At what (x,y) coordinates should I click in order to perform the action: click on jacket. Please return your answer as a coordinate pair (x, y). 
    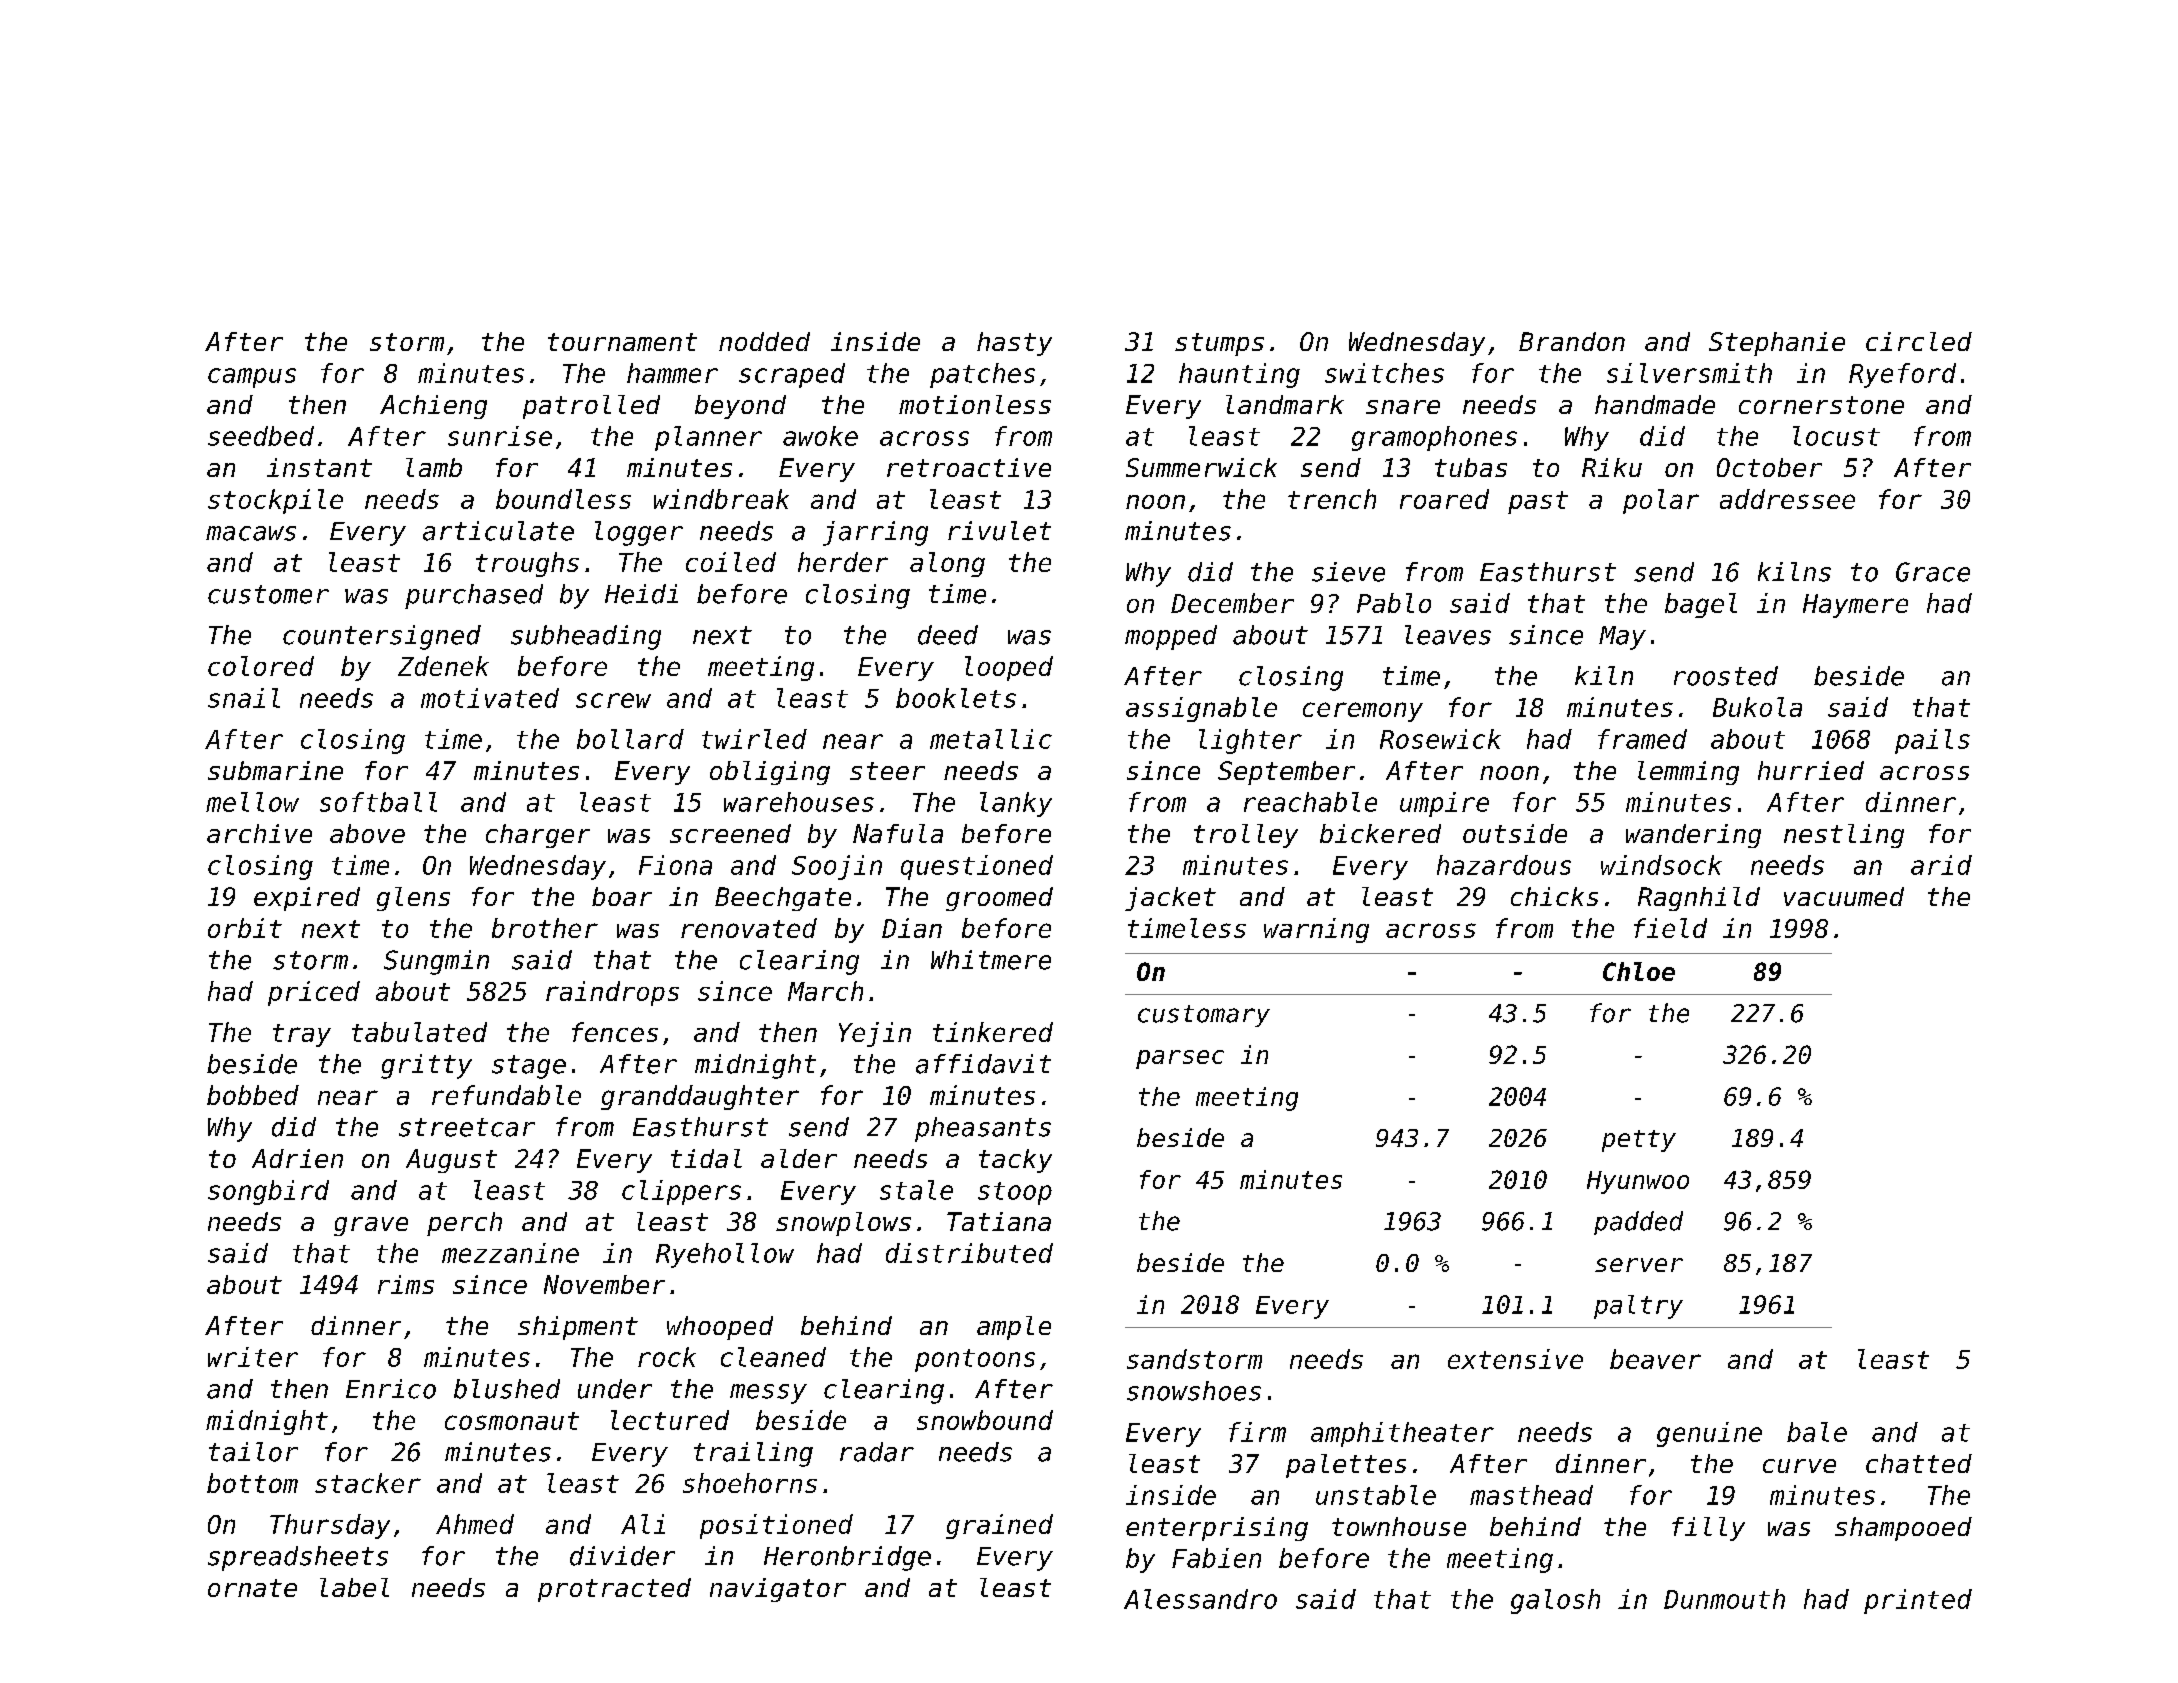
    Looking at the image, I should click on (1170, 899).
